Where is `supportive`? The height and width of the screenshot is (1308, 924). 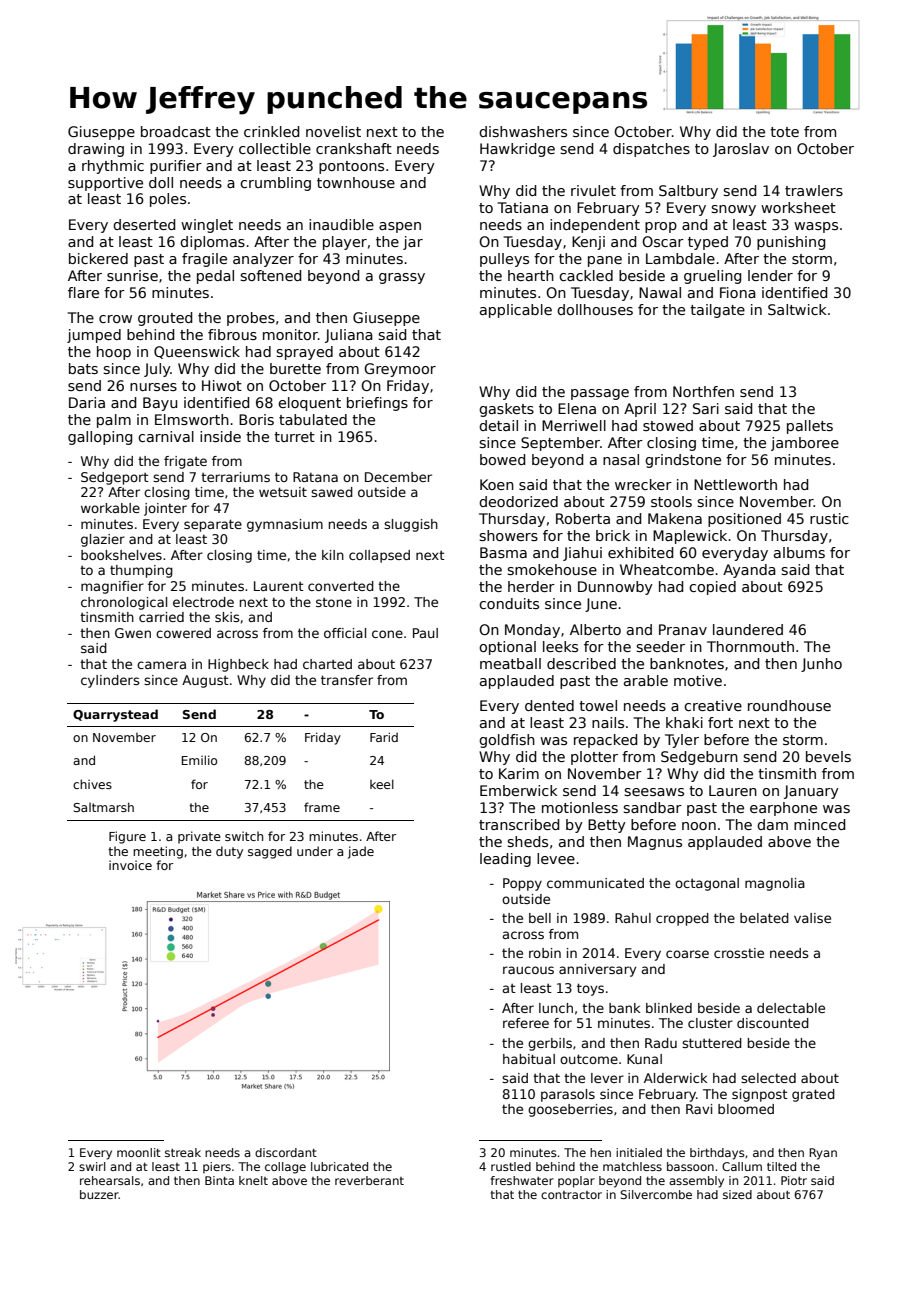
supportive is located at coordinates (105, 184).
